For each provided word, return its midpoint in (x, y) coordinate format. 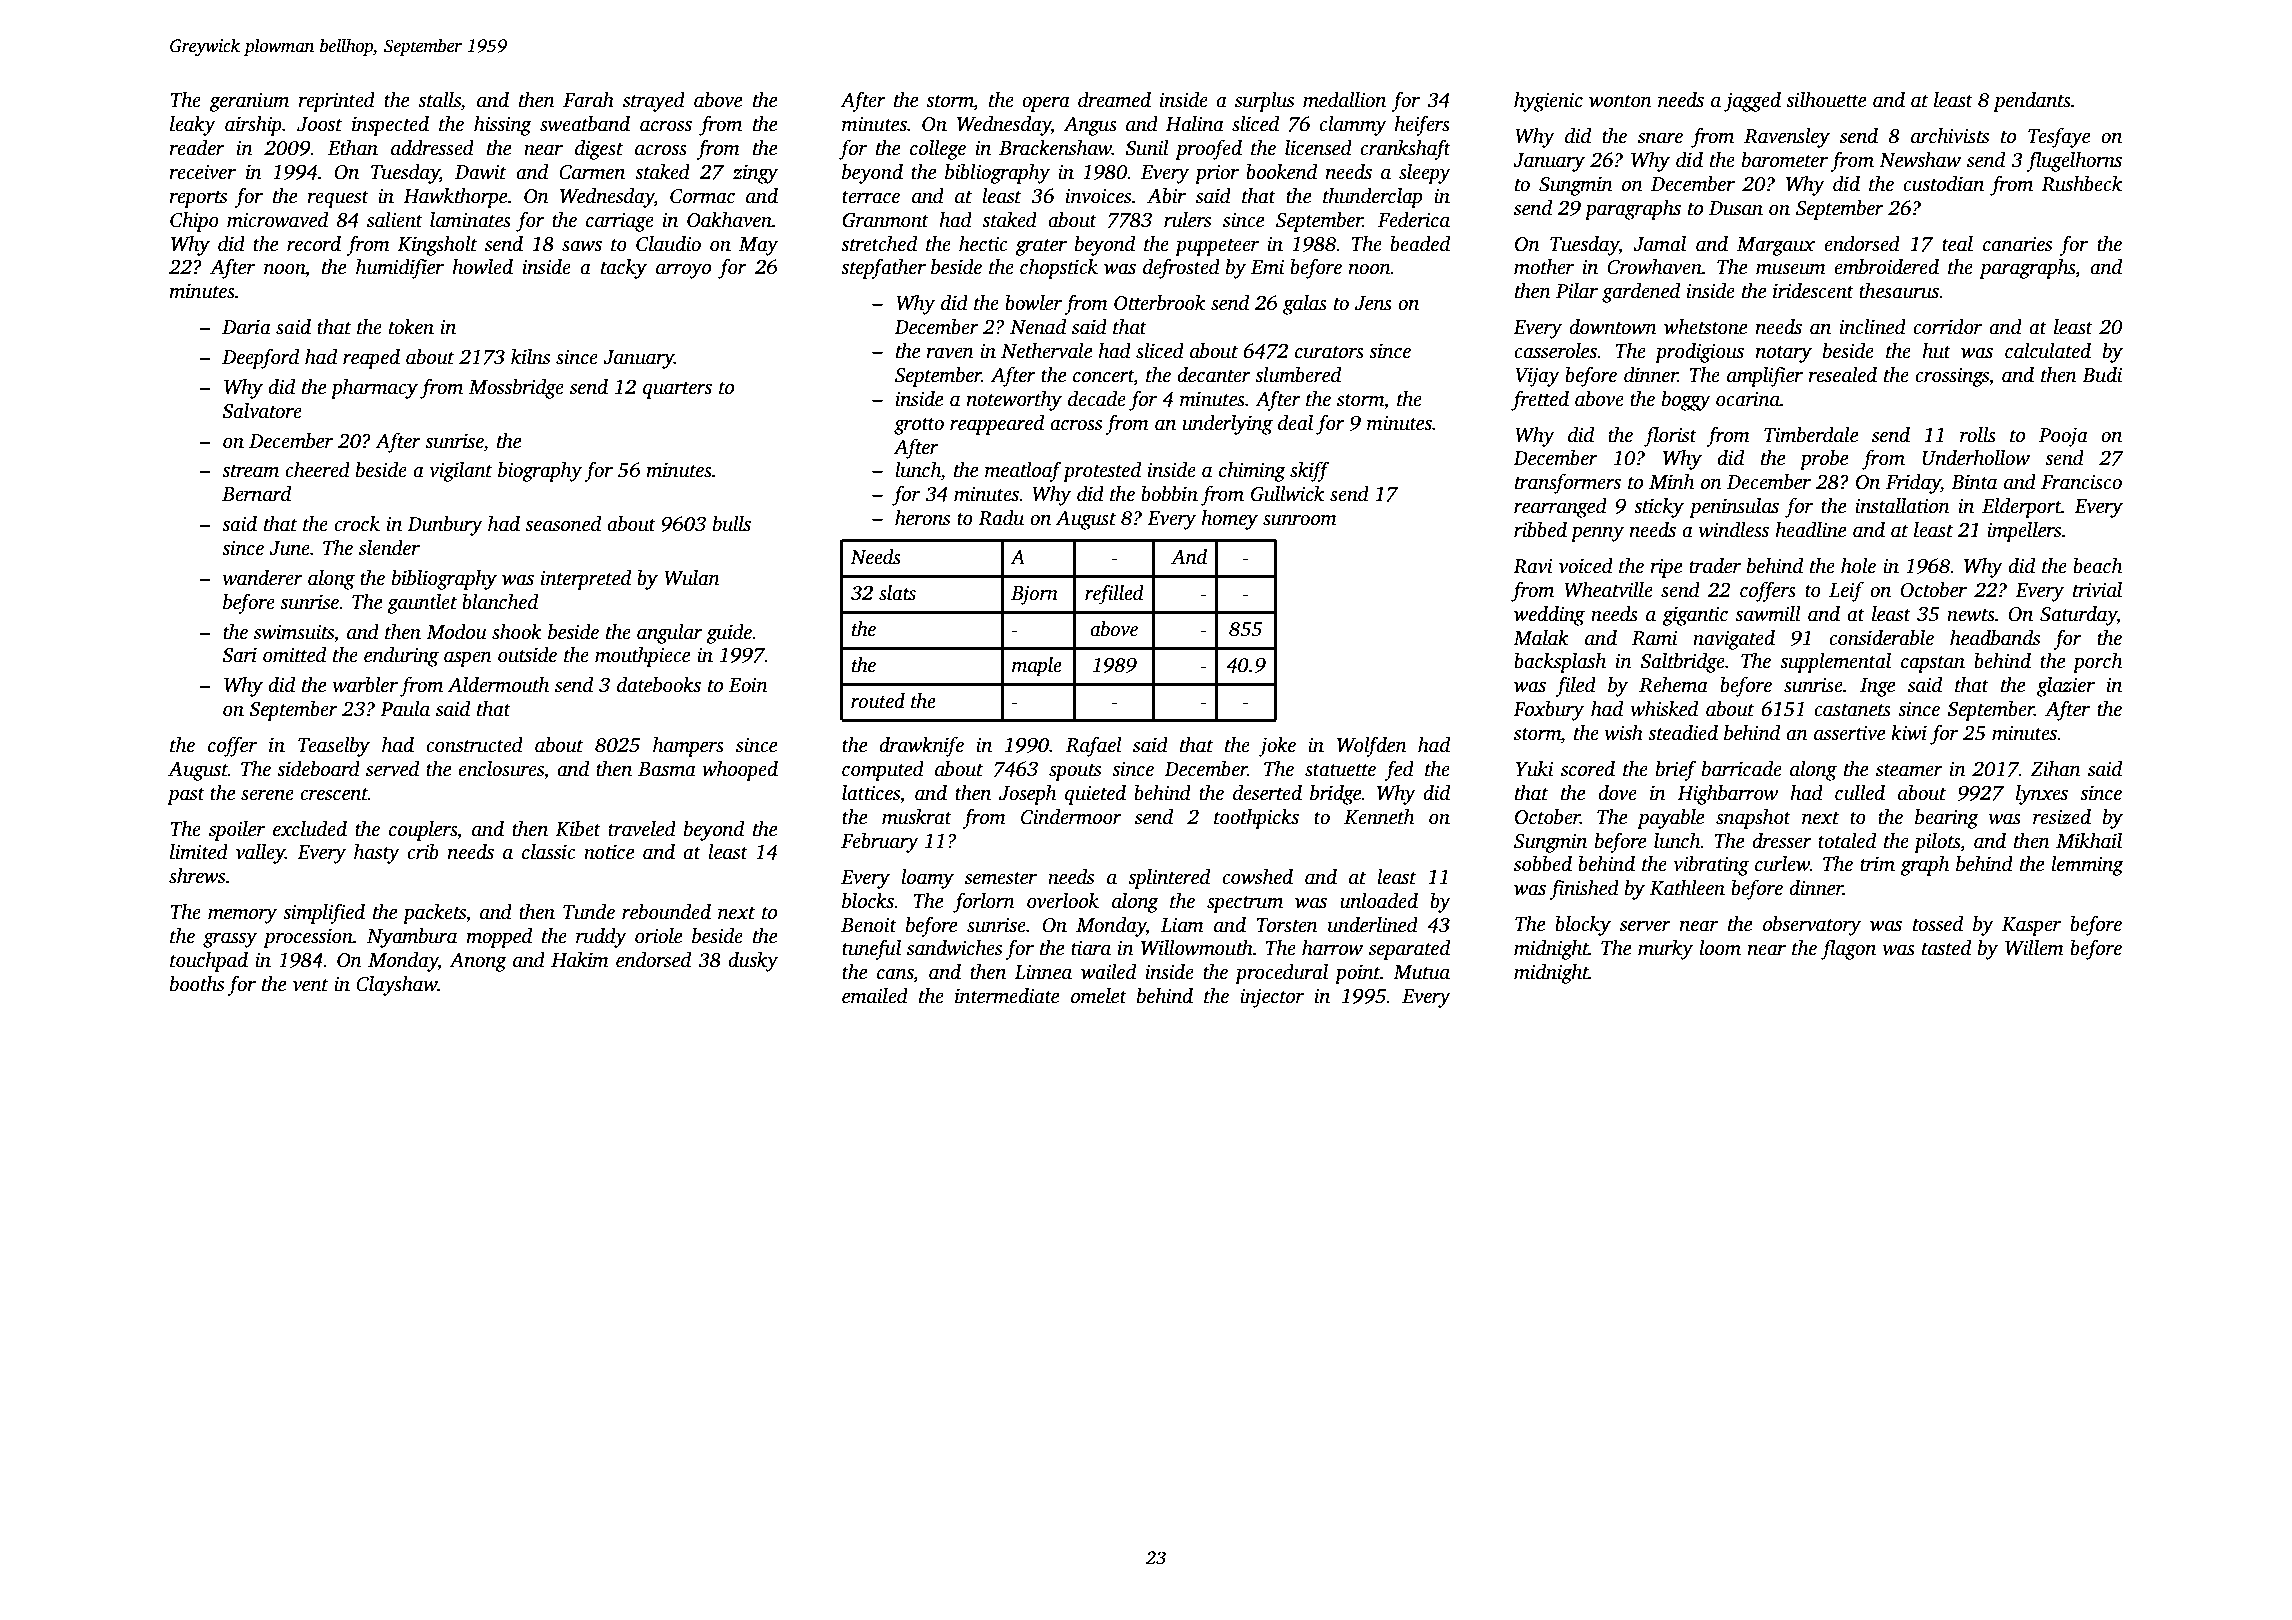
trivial (2097, 590)
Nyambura (412, 938)
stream (250, 471)
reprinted (336, 102)
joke (1277, 747)
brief (1676, 770)
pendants (2032, 102)
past (186, 796)
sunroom (1300, 520)
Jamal (1659, 244)
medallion (1344, 100)
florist (1670, 436)
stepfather (883, 268)
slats (897, 593)
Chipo (194, 222)
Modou (456, 632)
